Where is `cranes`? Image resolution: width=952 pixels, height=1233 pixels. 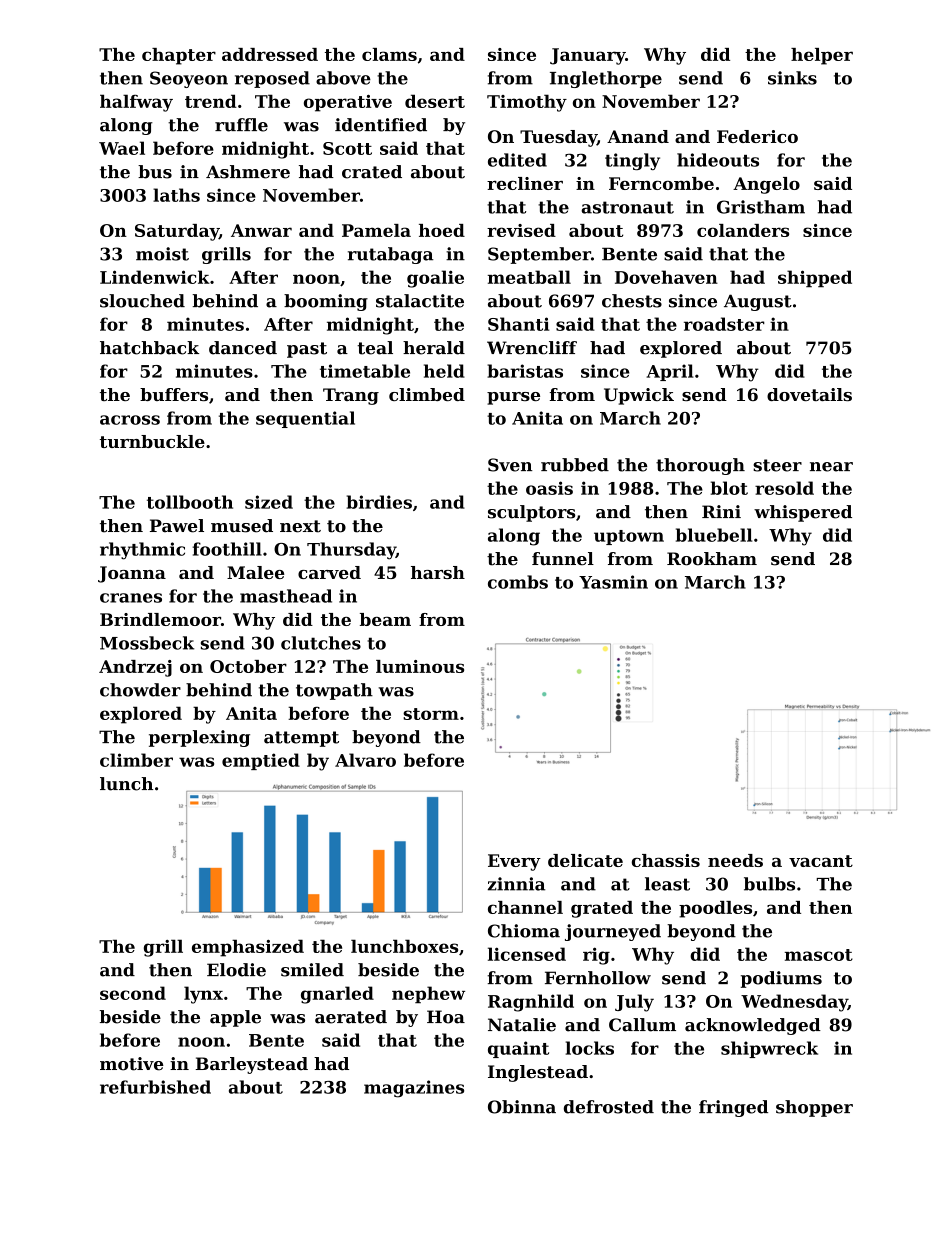 cranes is located at coordinates (131, 598).
